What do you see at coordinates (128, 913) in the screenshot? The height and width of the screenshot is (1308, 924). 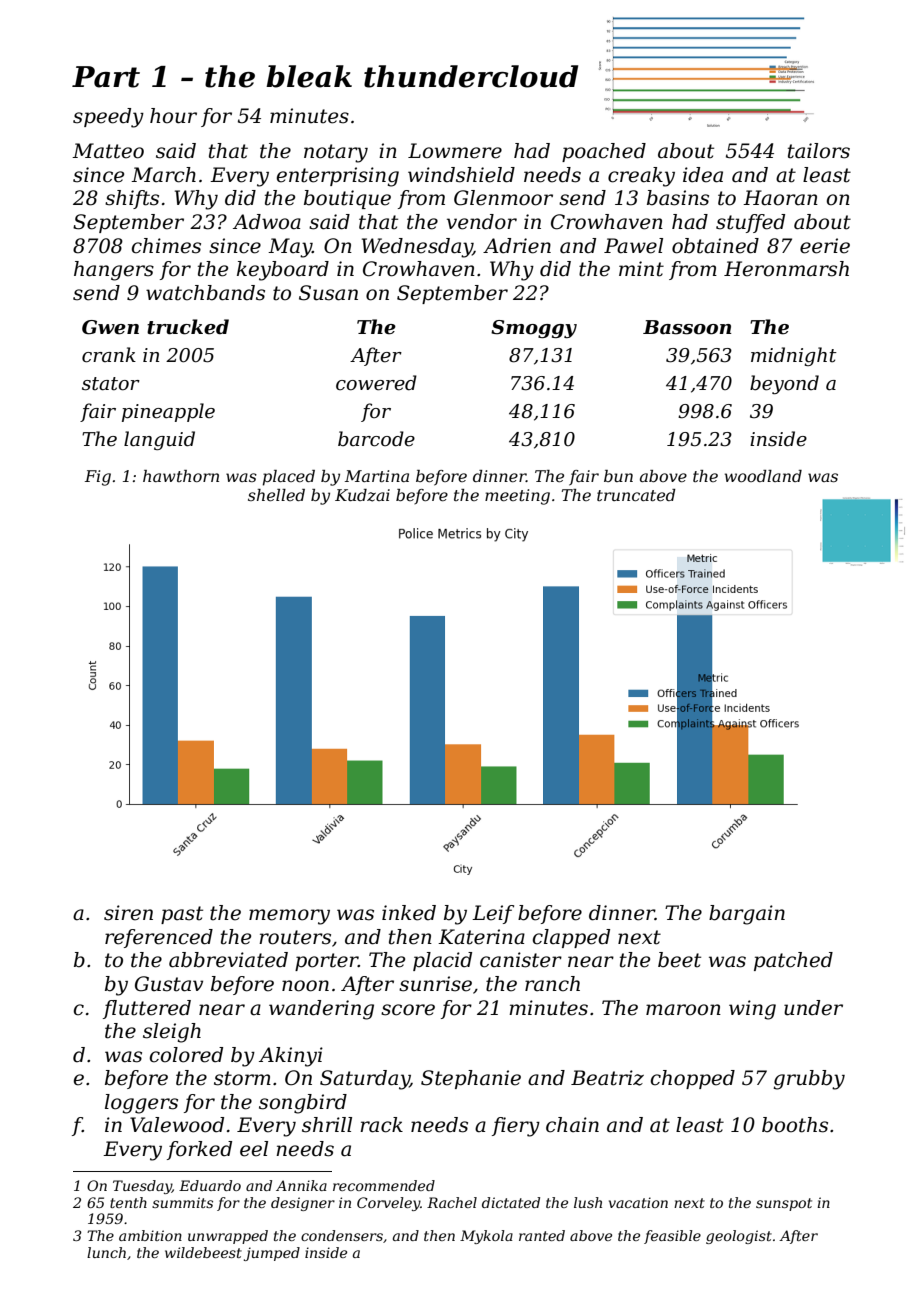 I see `siren` at bounding box center [128, 913].
